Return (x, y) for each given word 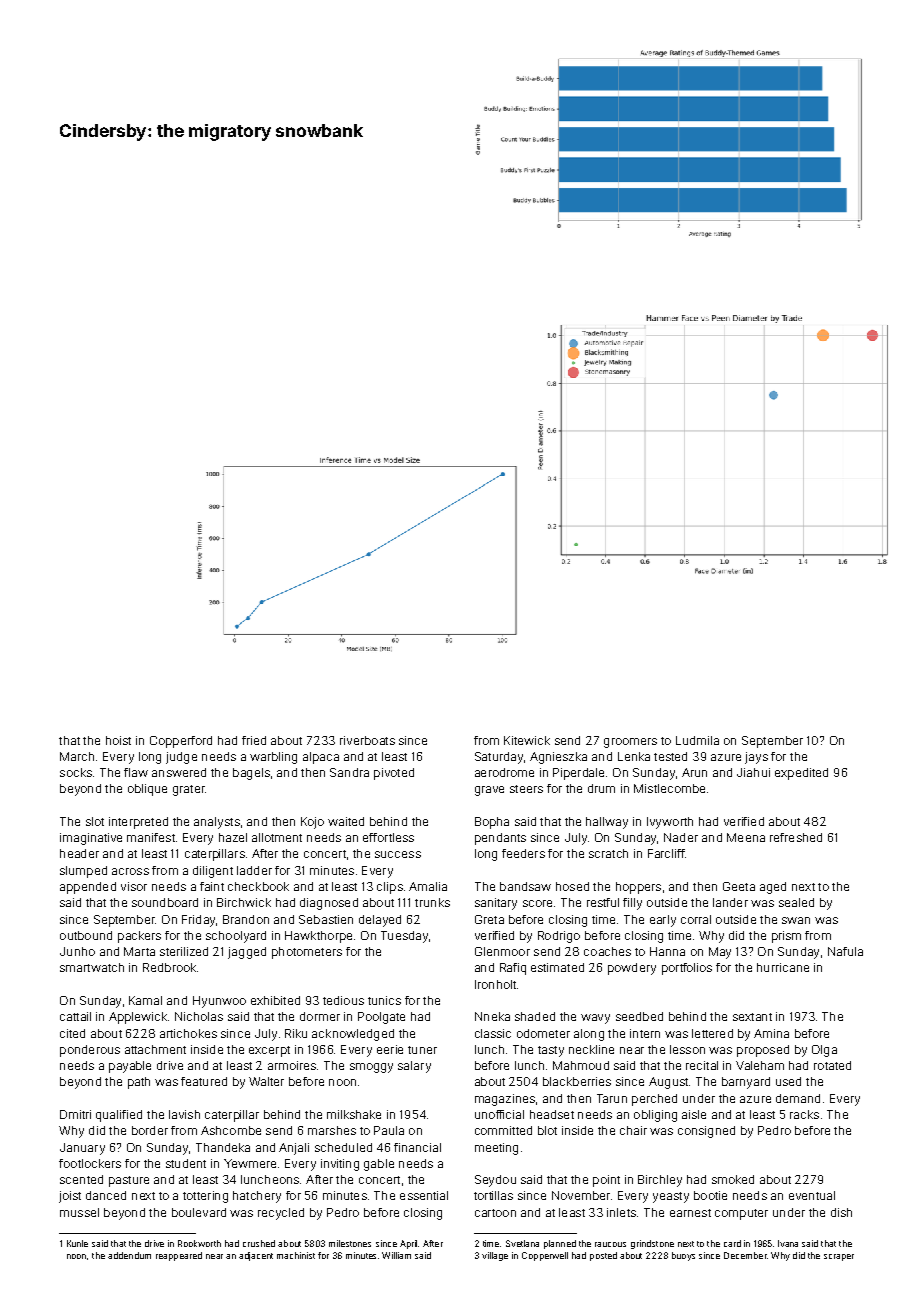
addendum (129, 1255)
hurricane (783, 967)
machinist (296, 1255)
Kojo (312, 823)
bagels (251, 774)
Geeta (739, 886)
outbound (86, 935)
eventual (812, 1195)
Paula (389, 1130)
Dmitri (75, 1114)
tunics (384, 1000)
